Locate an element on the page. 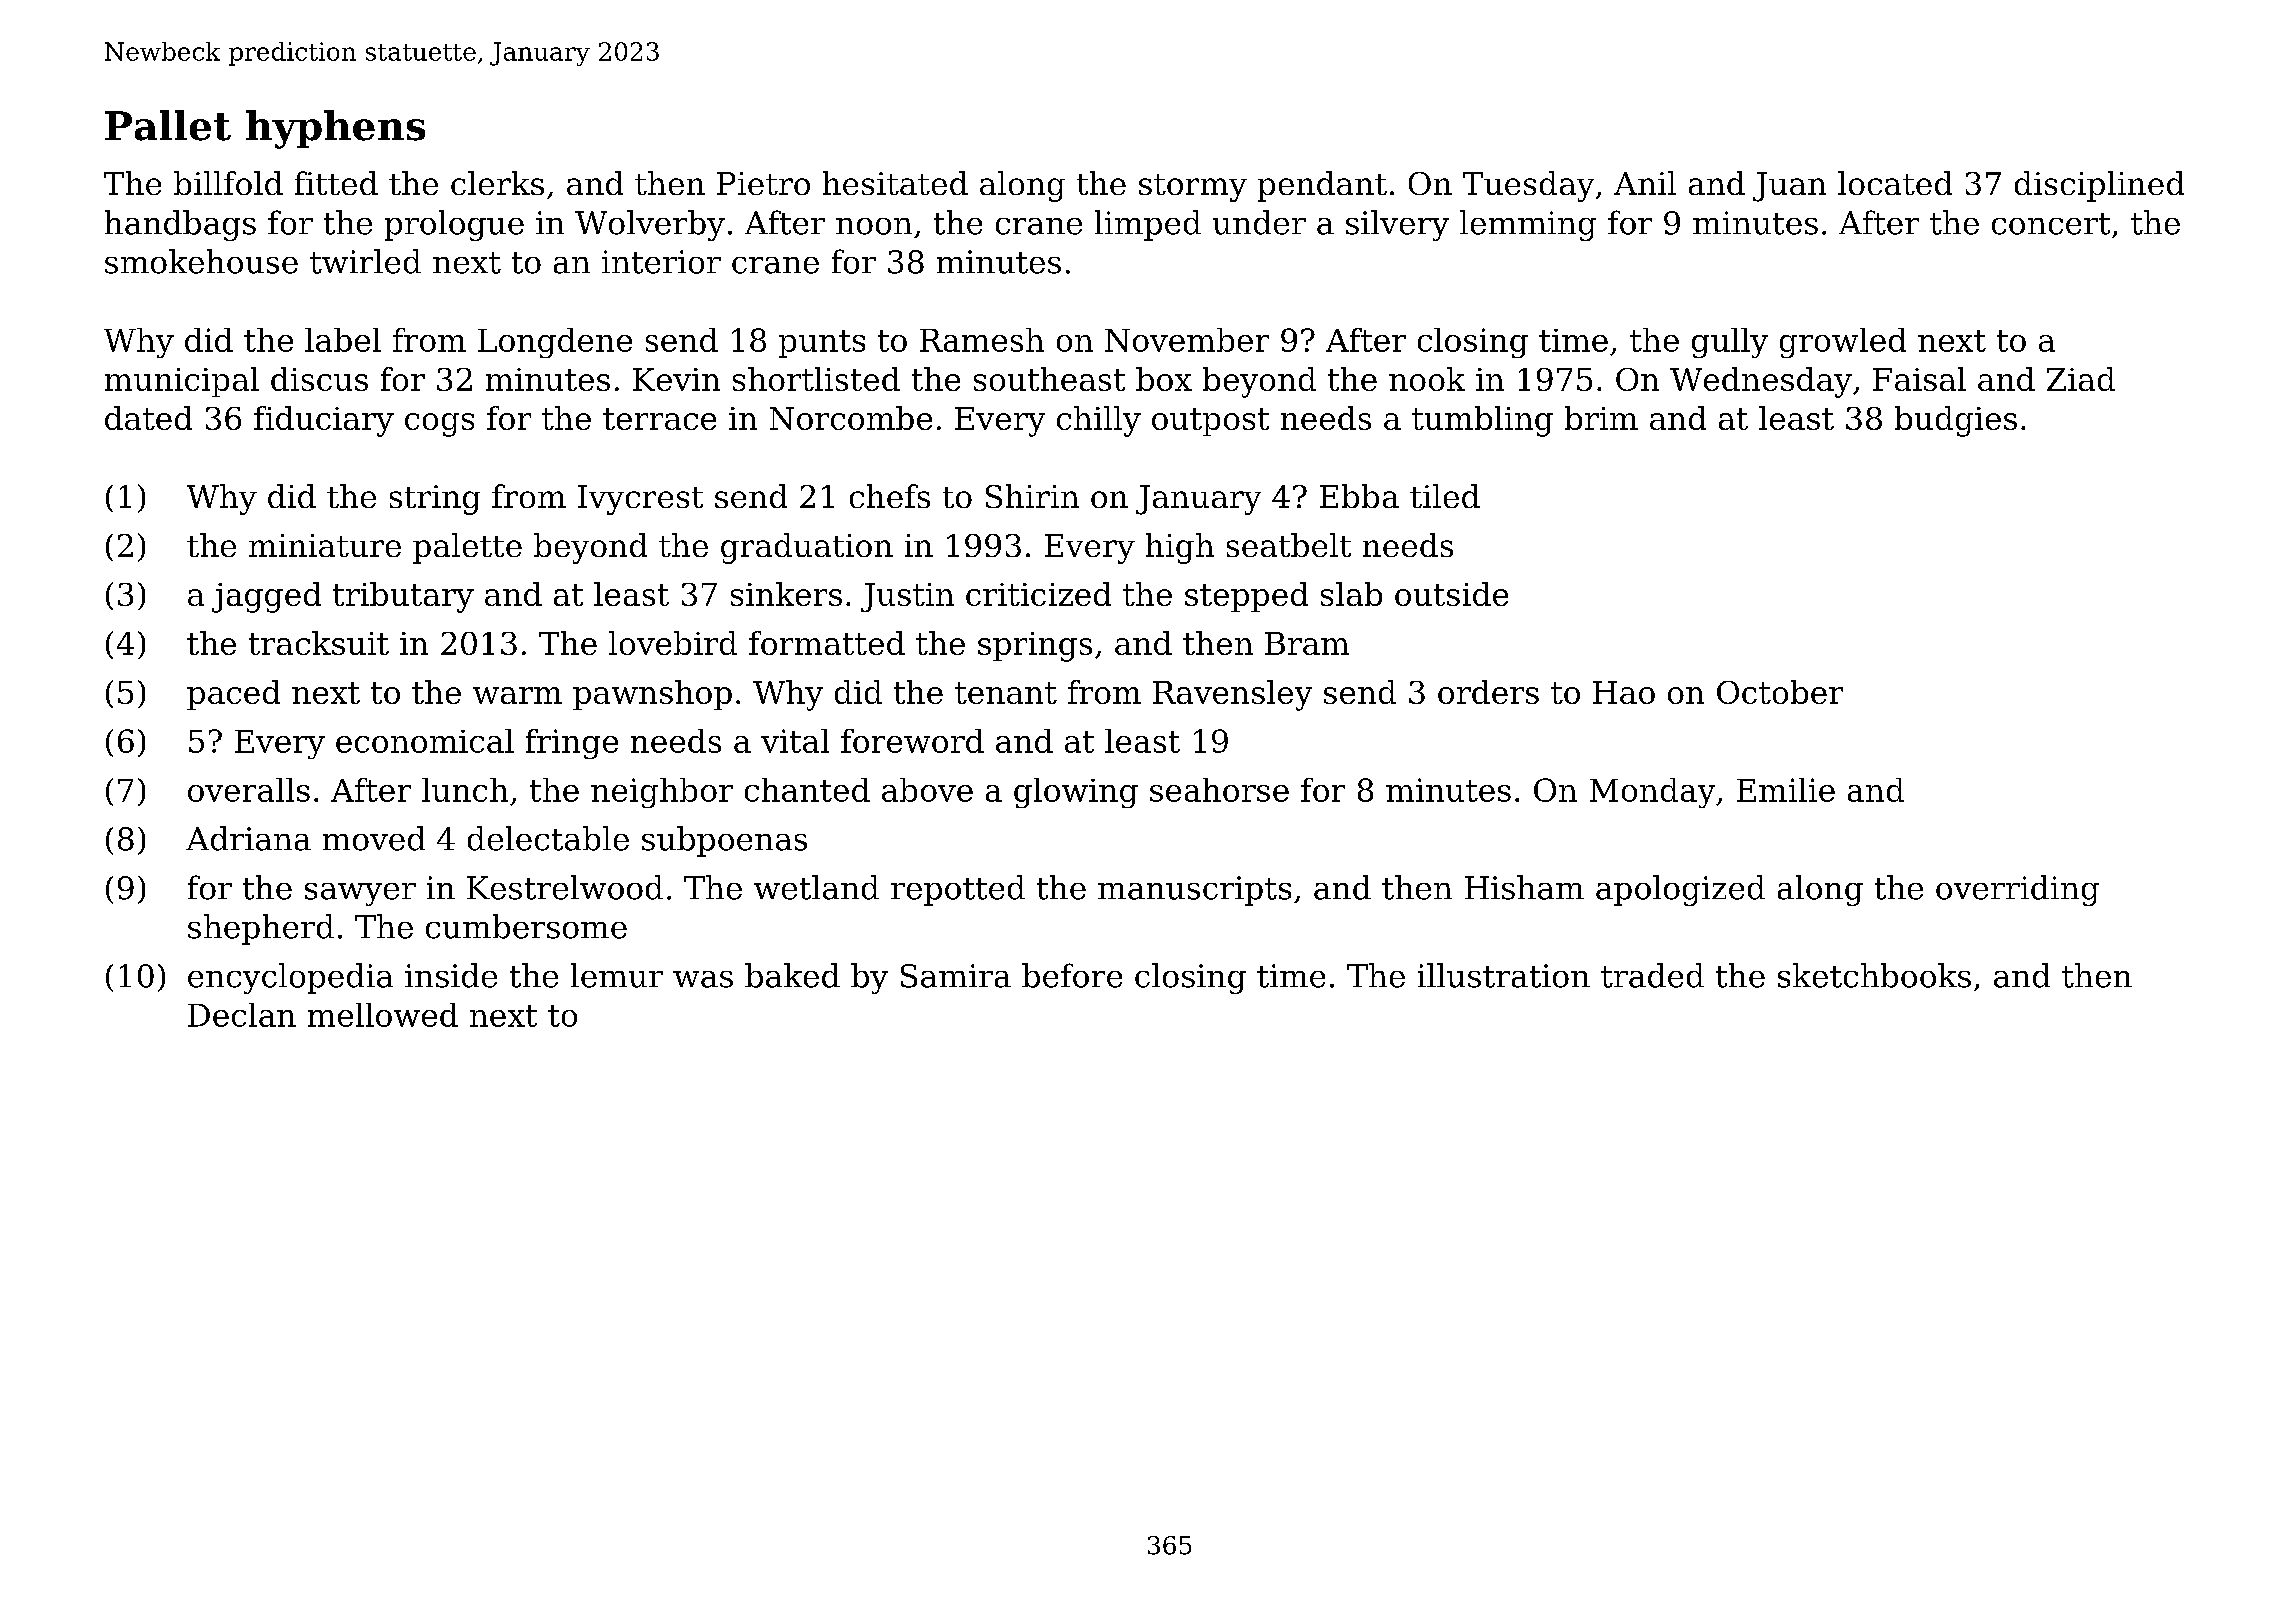 The height and width of the document is (1620, 2292). October is located at coordinates (1780, 692).
